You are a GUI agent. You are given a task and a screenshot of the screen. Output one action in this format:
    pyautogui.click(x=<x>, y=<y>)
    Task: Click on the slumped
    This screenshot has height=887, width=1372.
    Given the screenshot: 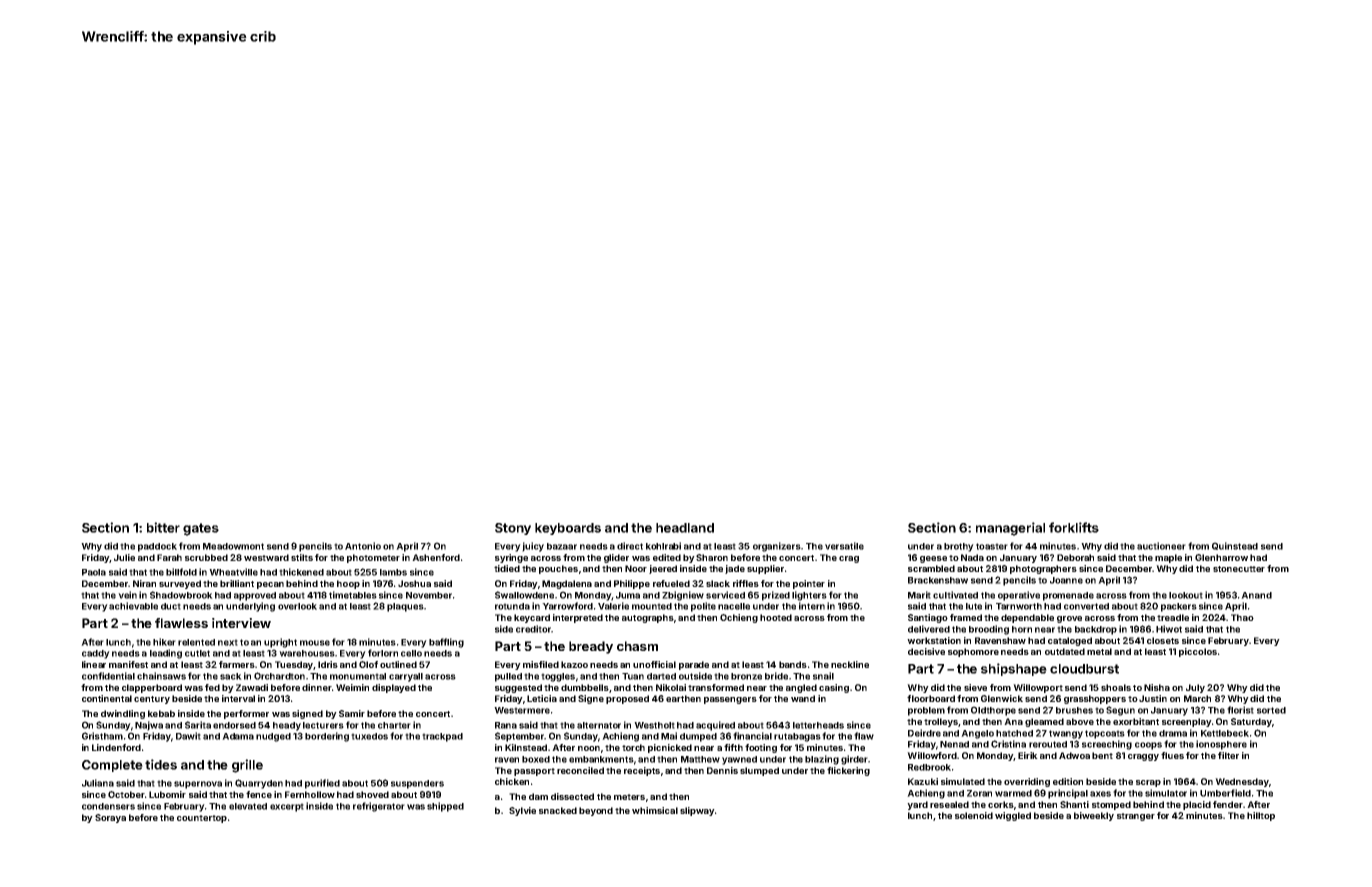 What is the action you would take?
    pyautogui.click(x=759, y=771)
